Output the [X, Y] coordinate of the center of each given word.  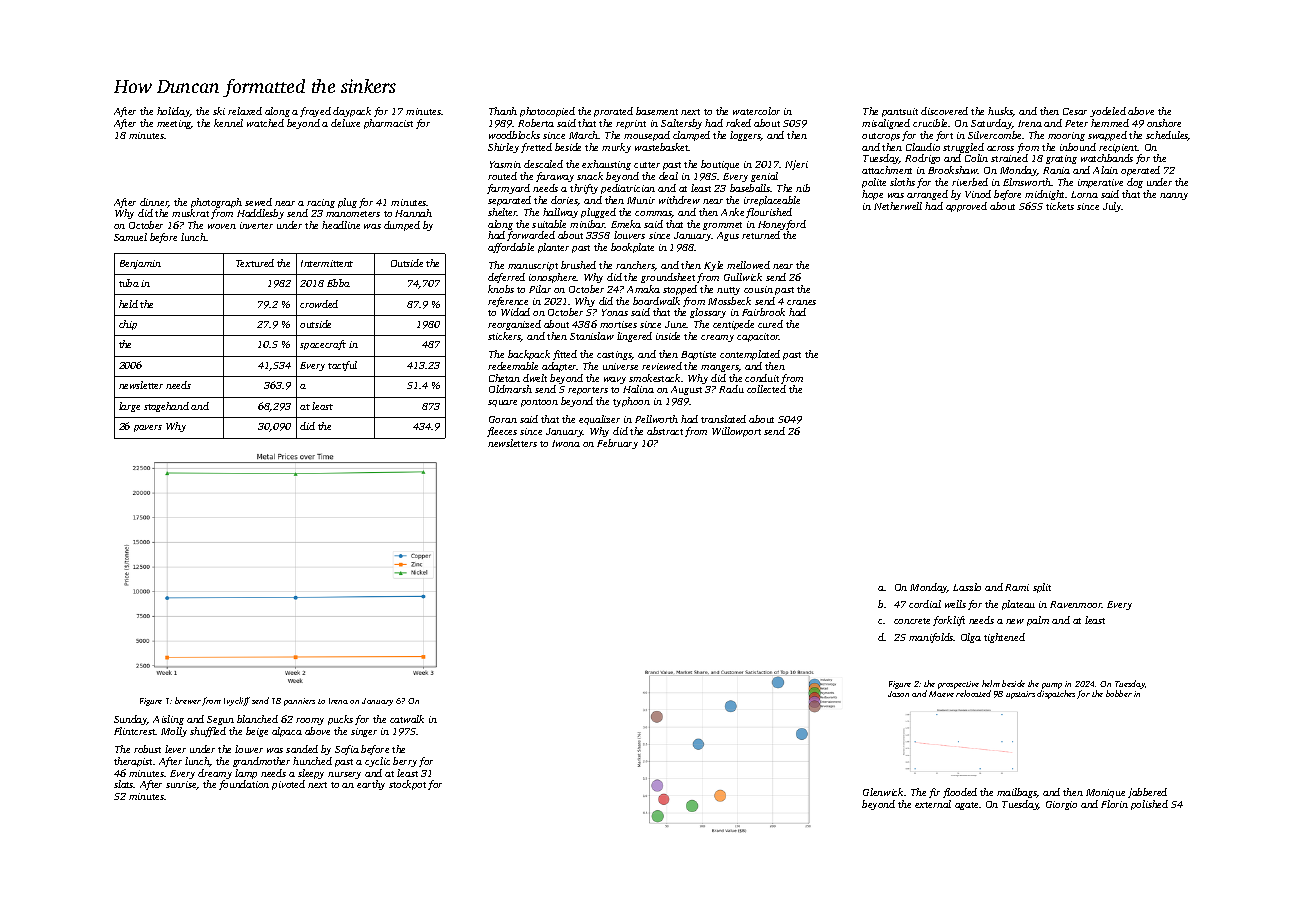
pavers [148, 428]
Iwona [566, 443]
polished [1149, 805]
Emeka [626, 224]
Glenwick [883, 792]
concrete [912, 621]
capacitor [758, 337]
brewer [188, 700]
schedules [1167, 136]
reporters [588, 391]
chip [128, 325]
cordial [925, 604]
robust [147, 749]
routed [502, 176]
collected [766, 389]
